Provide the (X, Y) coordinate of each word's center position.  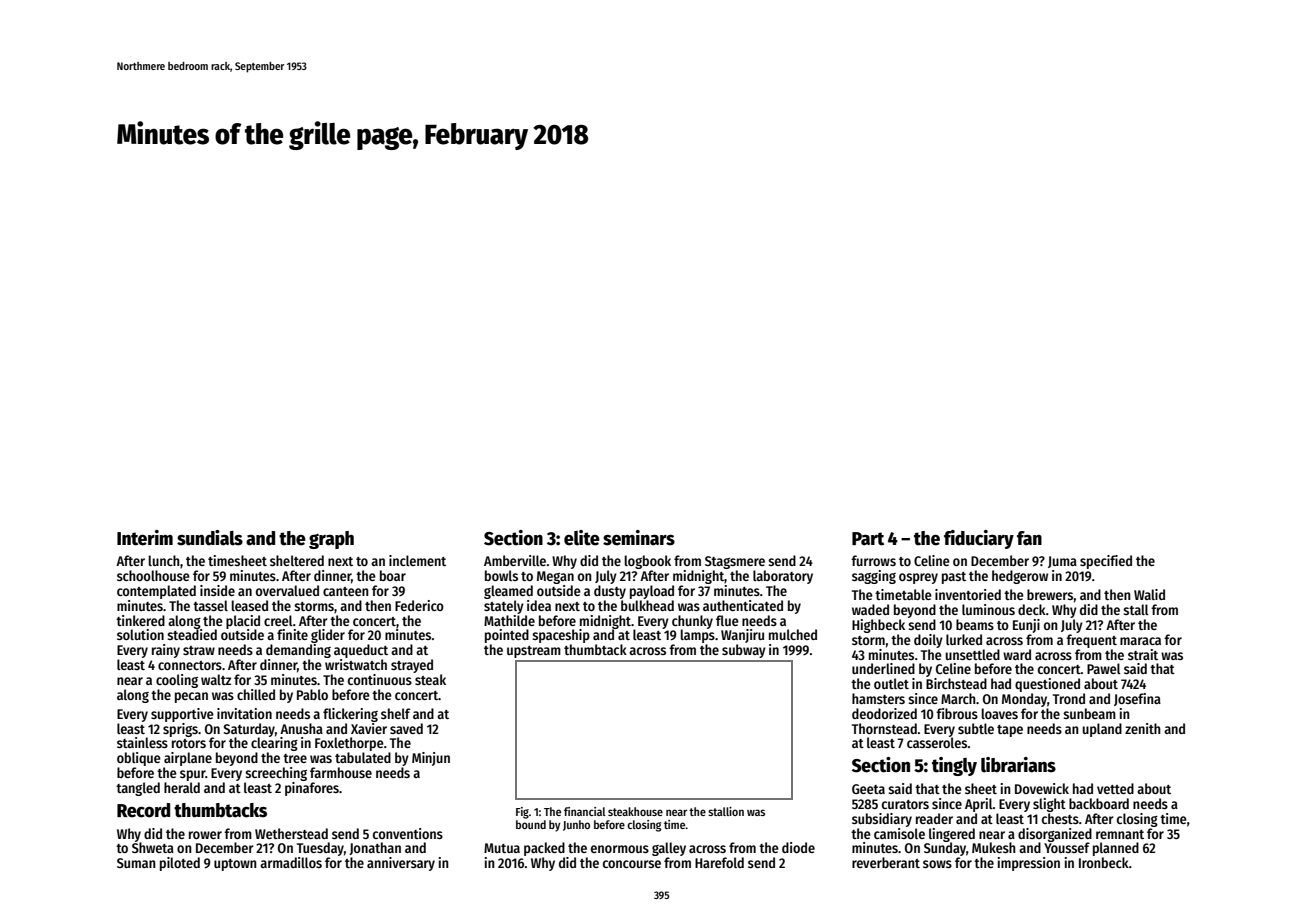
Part (868, 539)
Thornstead (884, 728)
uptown (235, 865)
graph (331, 540)
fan (1029, 538)
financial (585, 811)
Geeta (868, 789)
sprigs (180, 730)
